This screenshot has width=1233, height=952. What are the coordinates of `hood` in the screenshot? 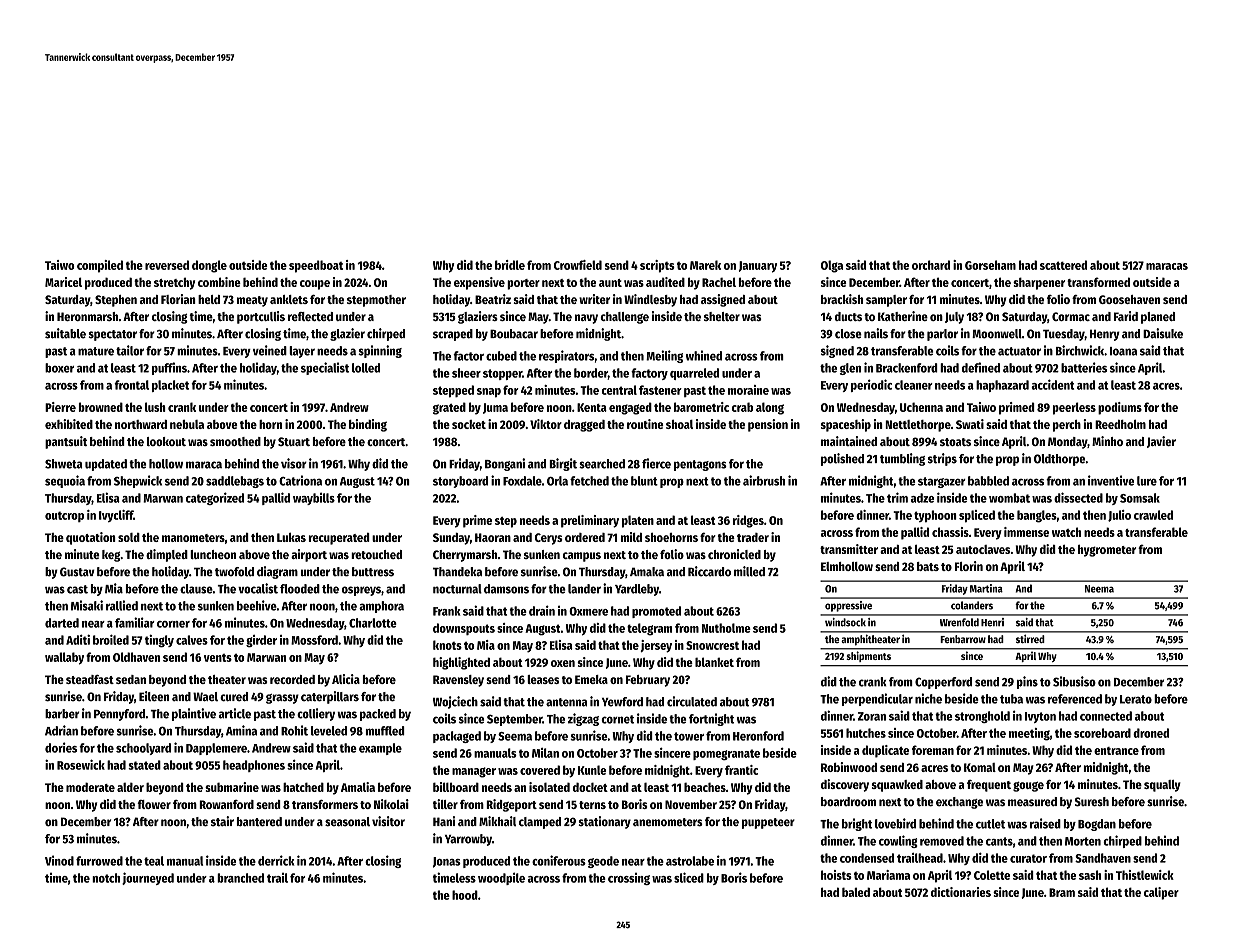 It's located at (465, 895).
